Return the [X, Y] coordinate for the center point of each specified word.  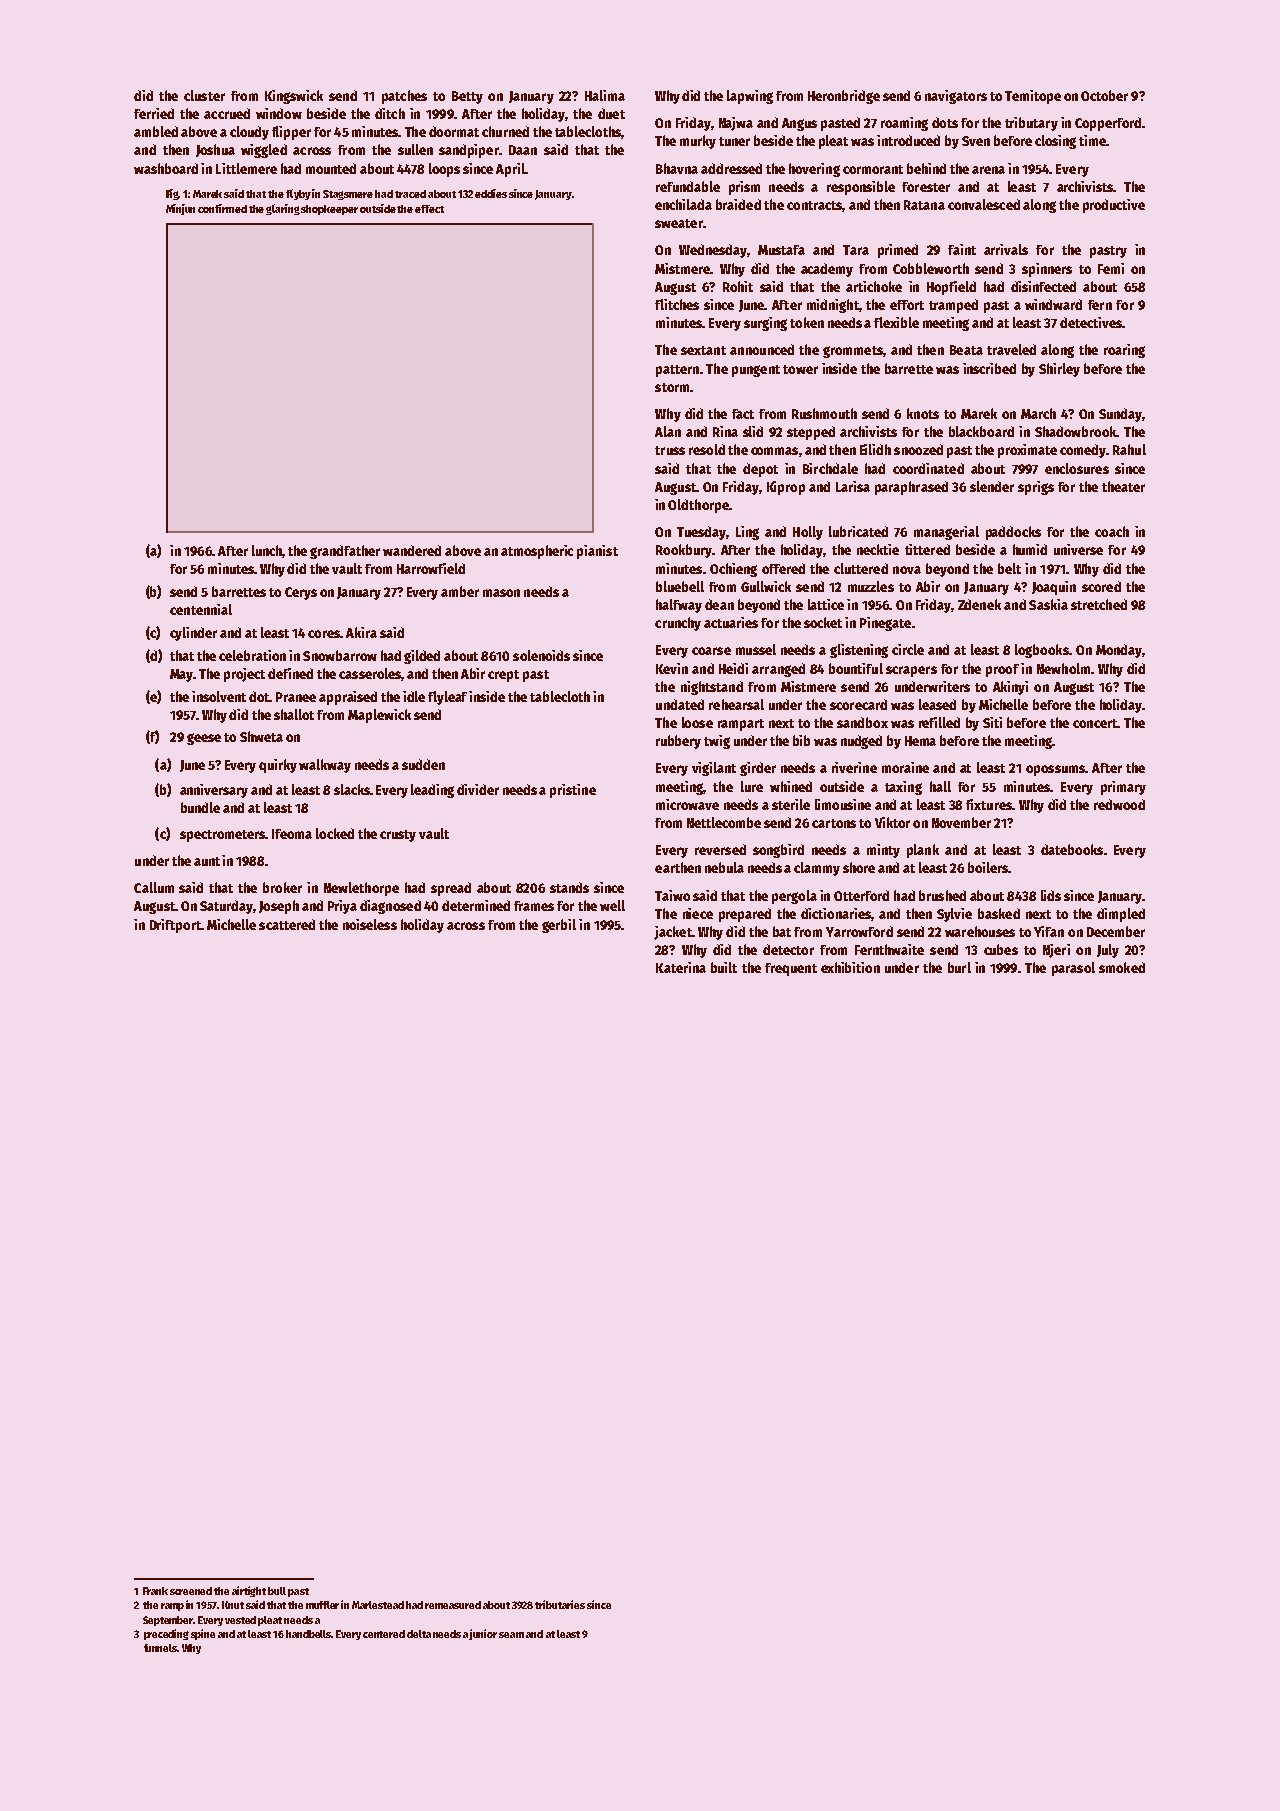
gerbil [559, 926]
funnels [161, 1648]
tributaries [560, 1604]
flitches [677, 304]
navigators [956, 97]
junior [483, 1634]
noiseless [370, 924]
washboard [166, 168]
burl [959, 967]
